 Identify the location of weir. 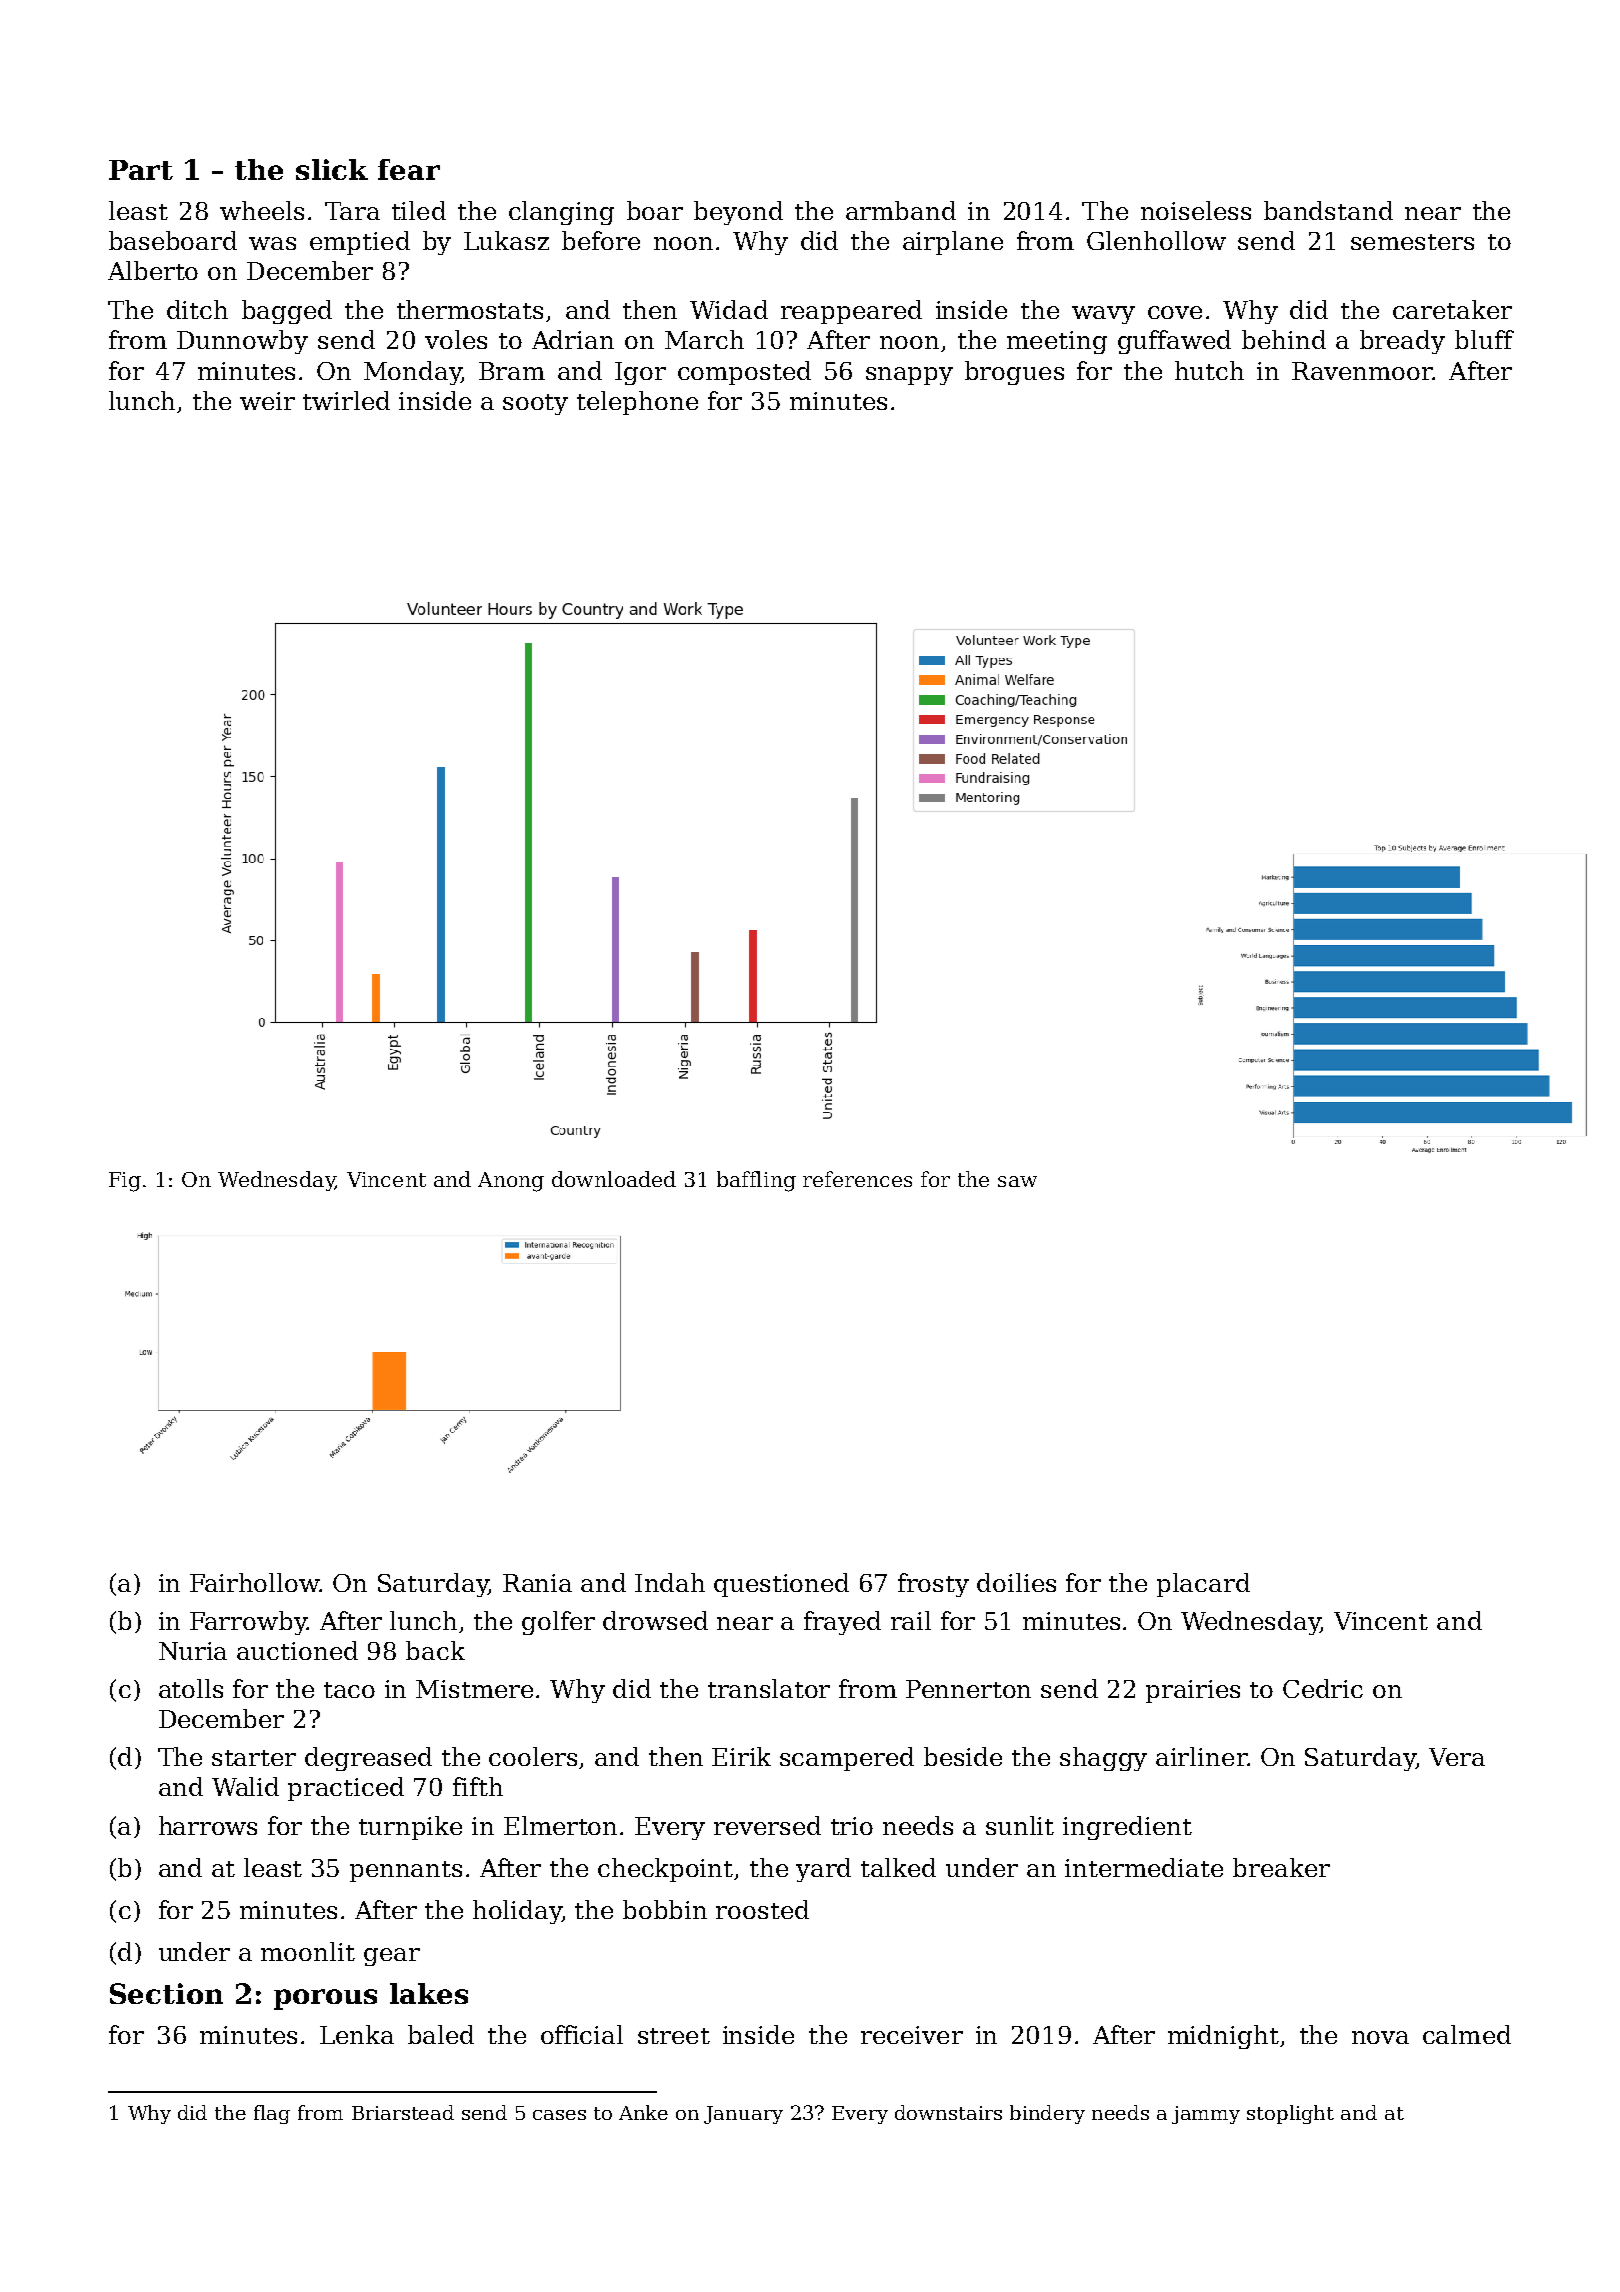
(267, 401).
